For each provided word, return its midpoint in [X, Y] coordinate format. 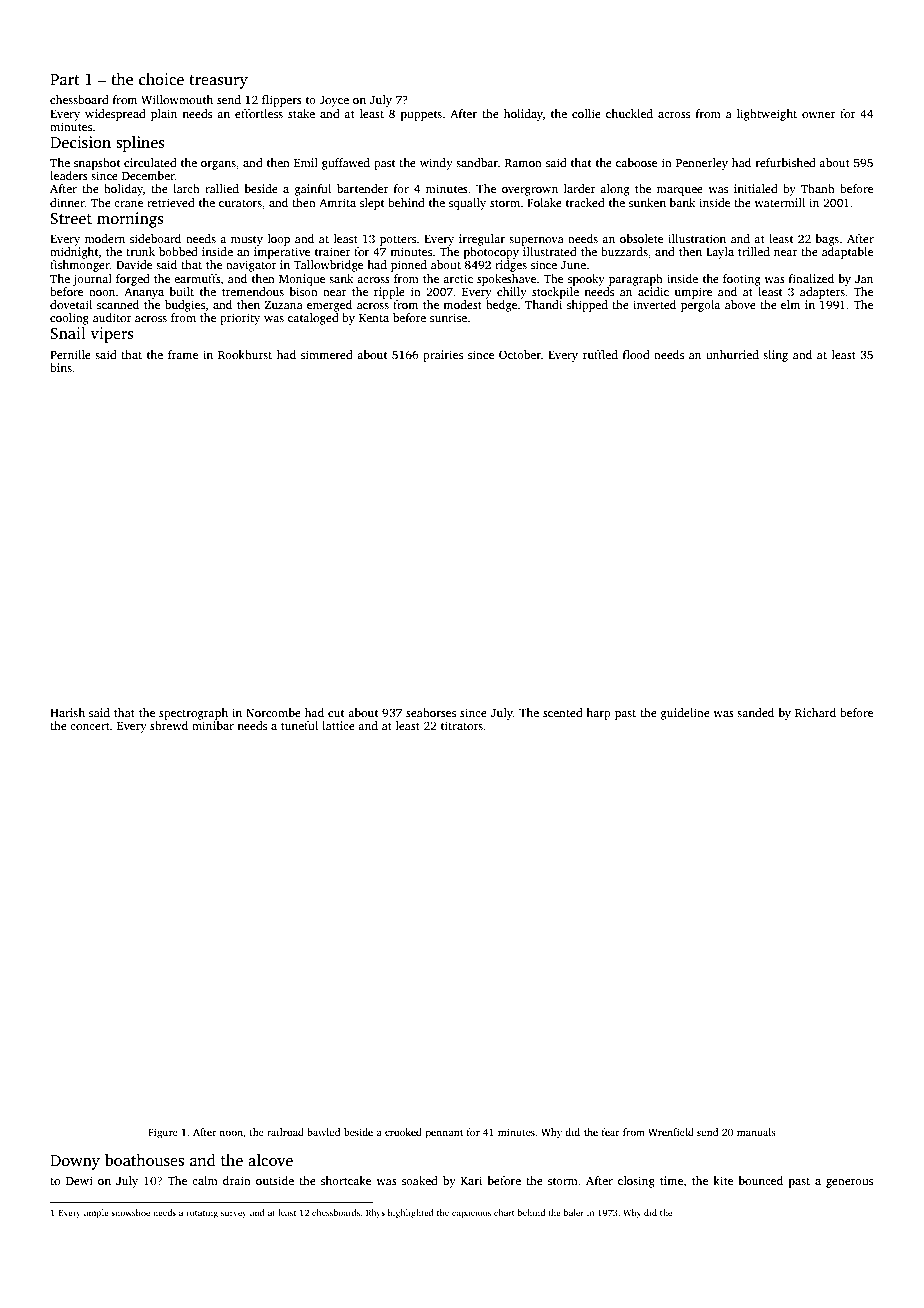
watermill [779, 202]
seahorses [431, 712]
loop [279, 240]
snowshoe [130, 1212]
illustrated [550, 251]
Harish [67, 712]
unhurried [732, 354]
